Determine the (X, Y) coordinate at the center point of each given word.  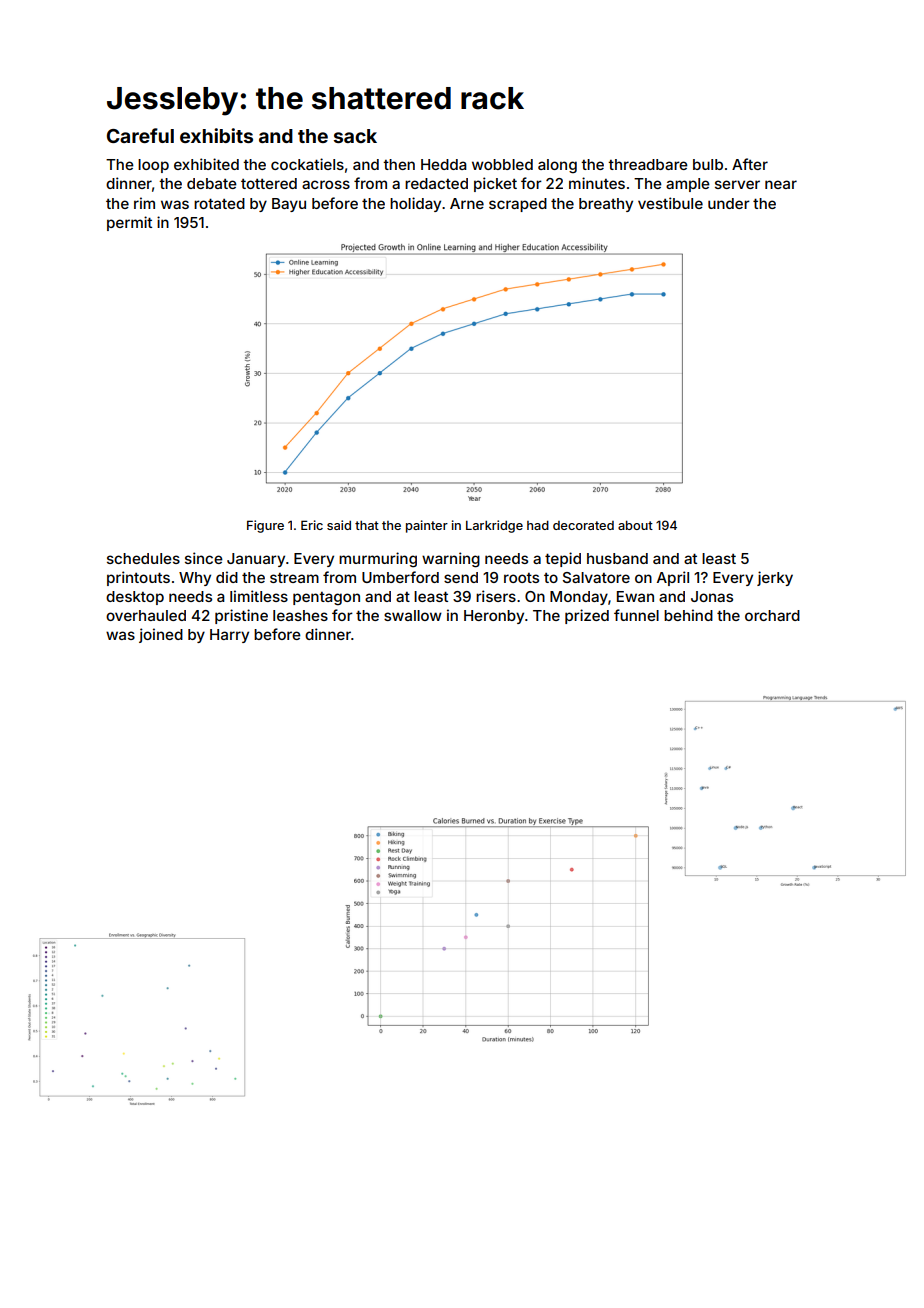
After (750, 164)
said (339, 525)
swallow (413, 615)
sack (355, 136)
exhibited (206, 164)
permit (129, 223)
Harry (229, 636)
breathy (606, 205)
